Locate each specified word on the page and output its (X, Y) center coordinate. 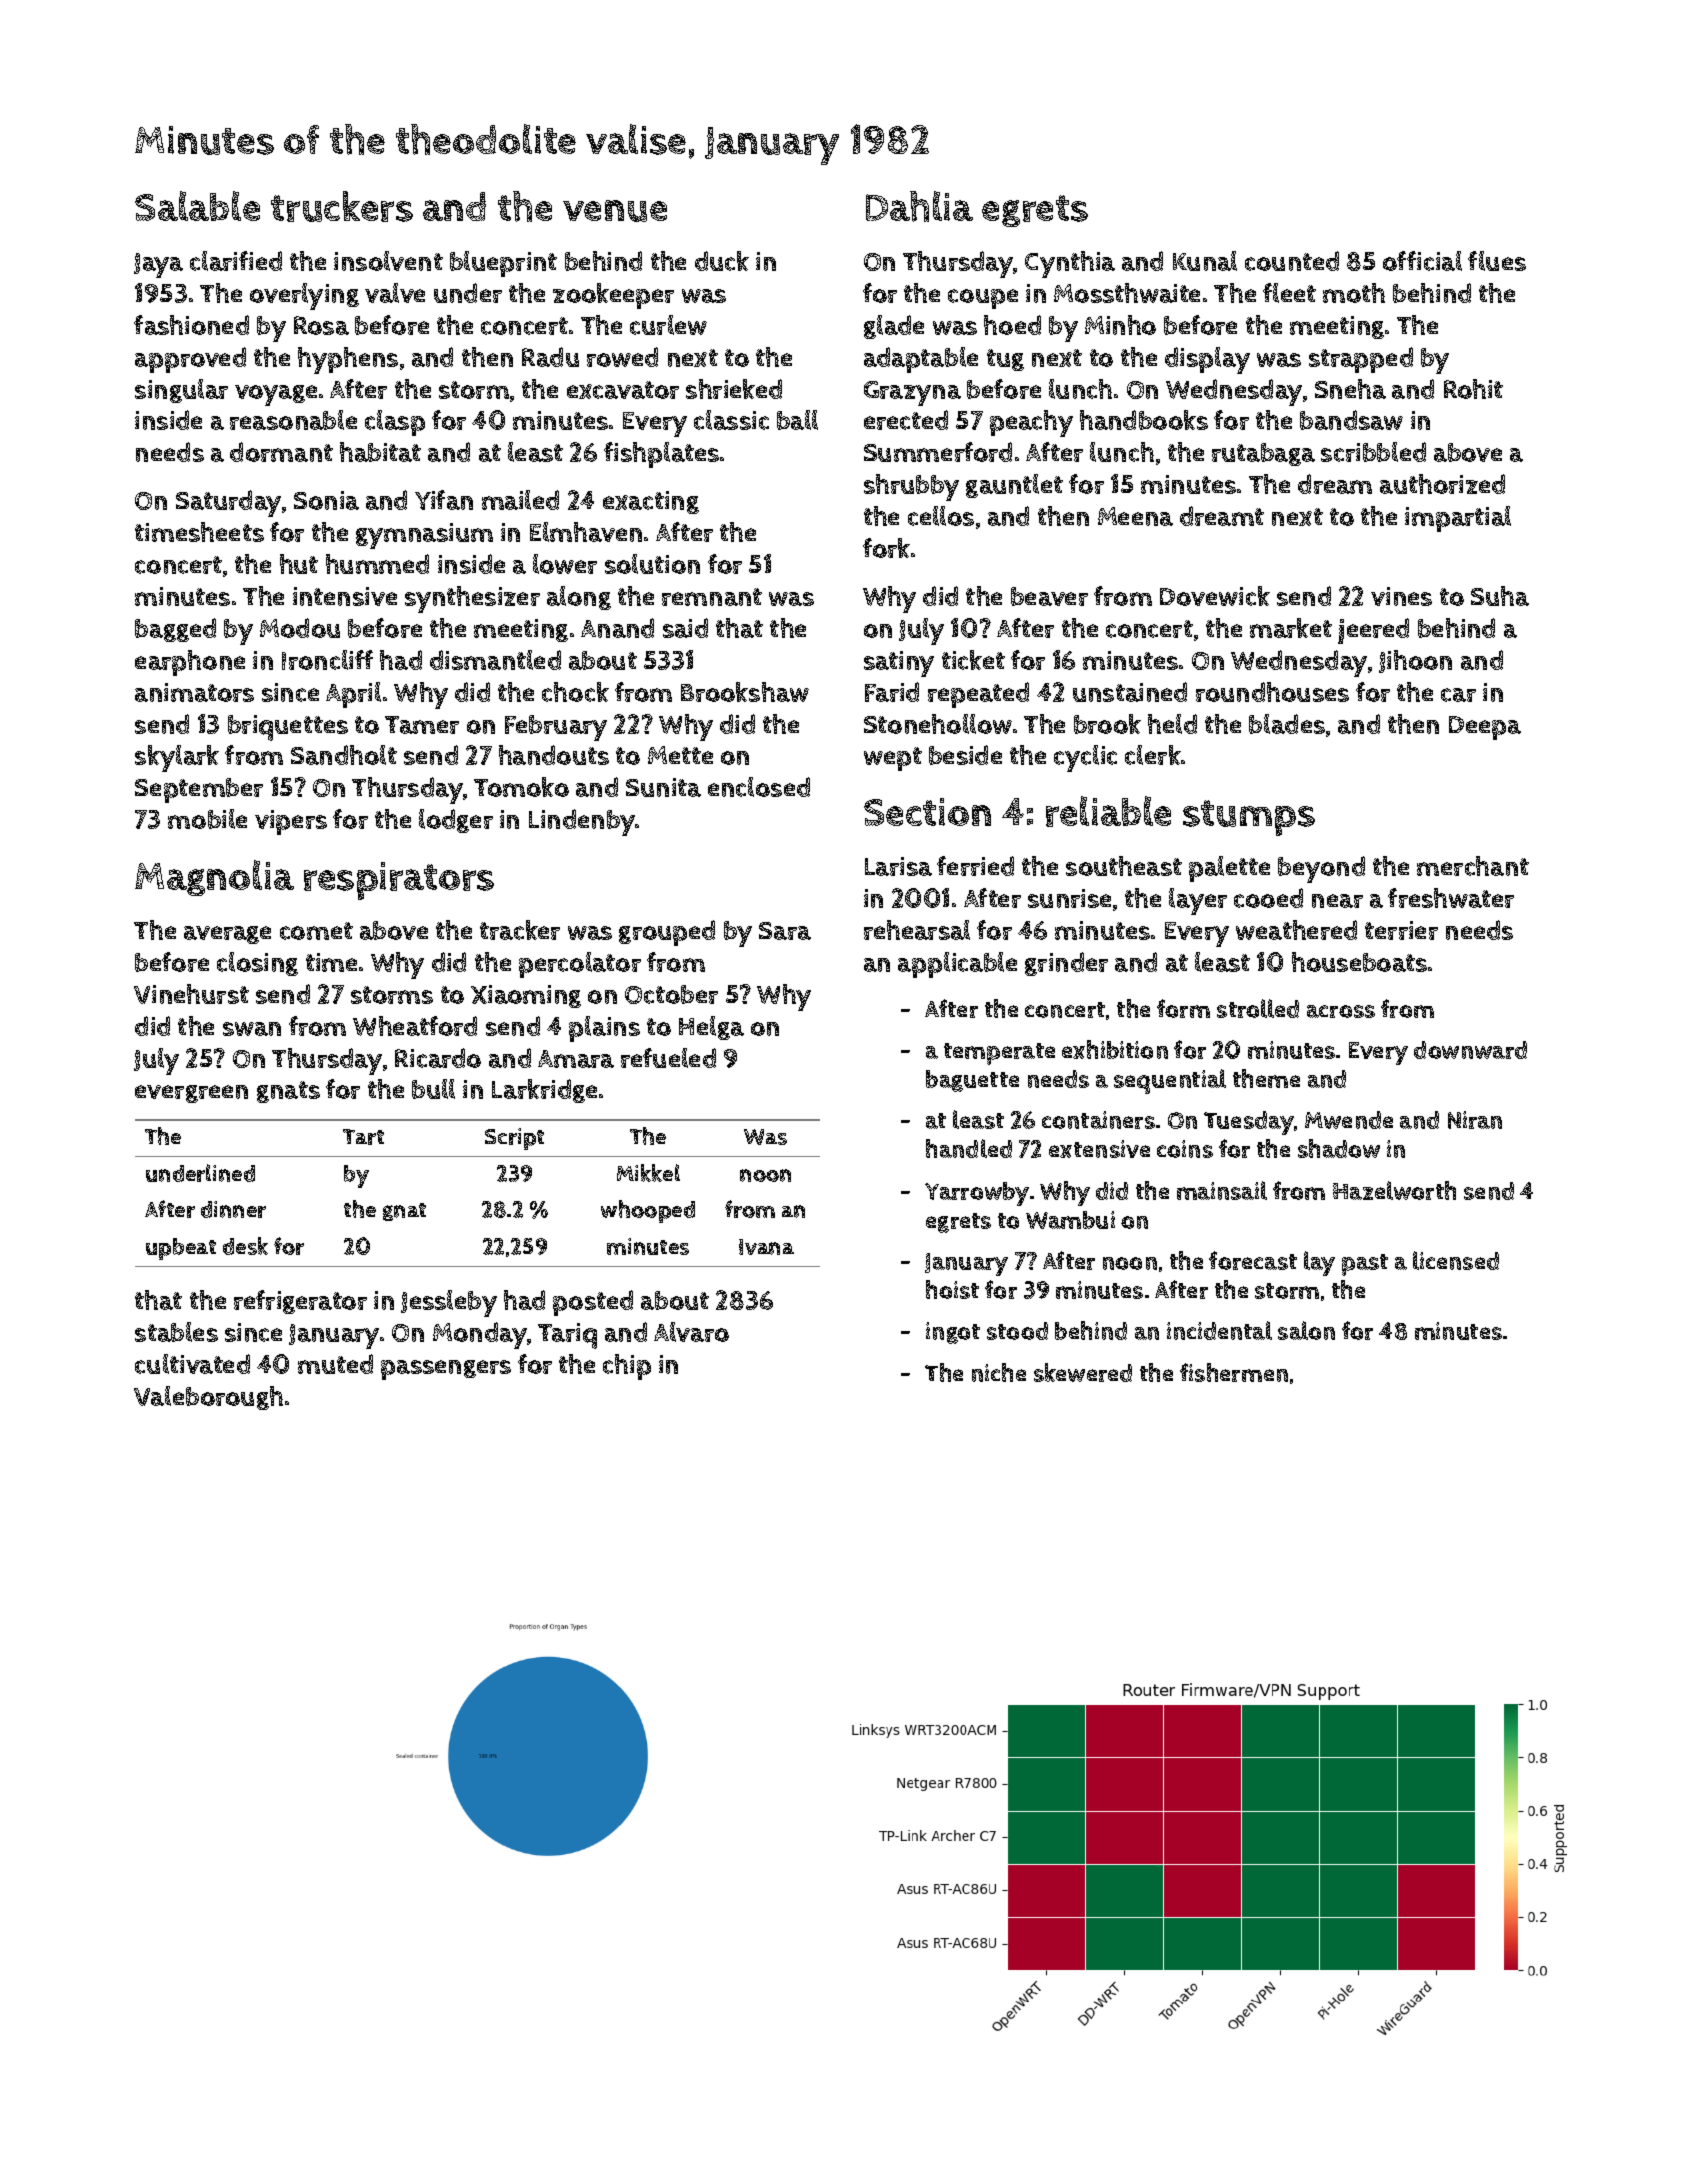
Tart (363, 1137)
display (1207, 360)
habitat (380, 452)
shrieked (734, 389)
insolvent (388, 261)
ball (797, 420)
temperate (999, 1054)
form (1183, 1008)
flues (1497, 261)
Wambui (1070, 1220)
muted (335, 1364)
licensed (1456, 1260)
